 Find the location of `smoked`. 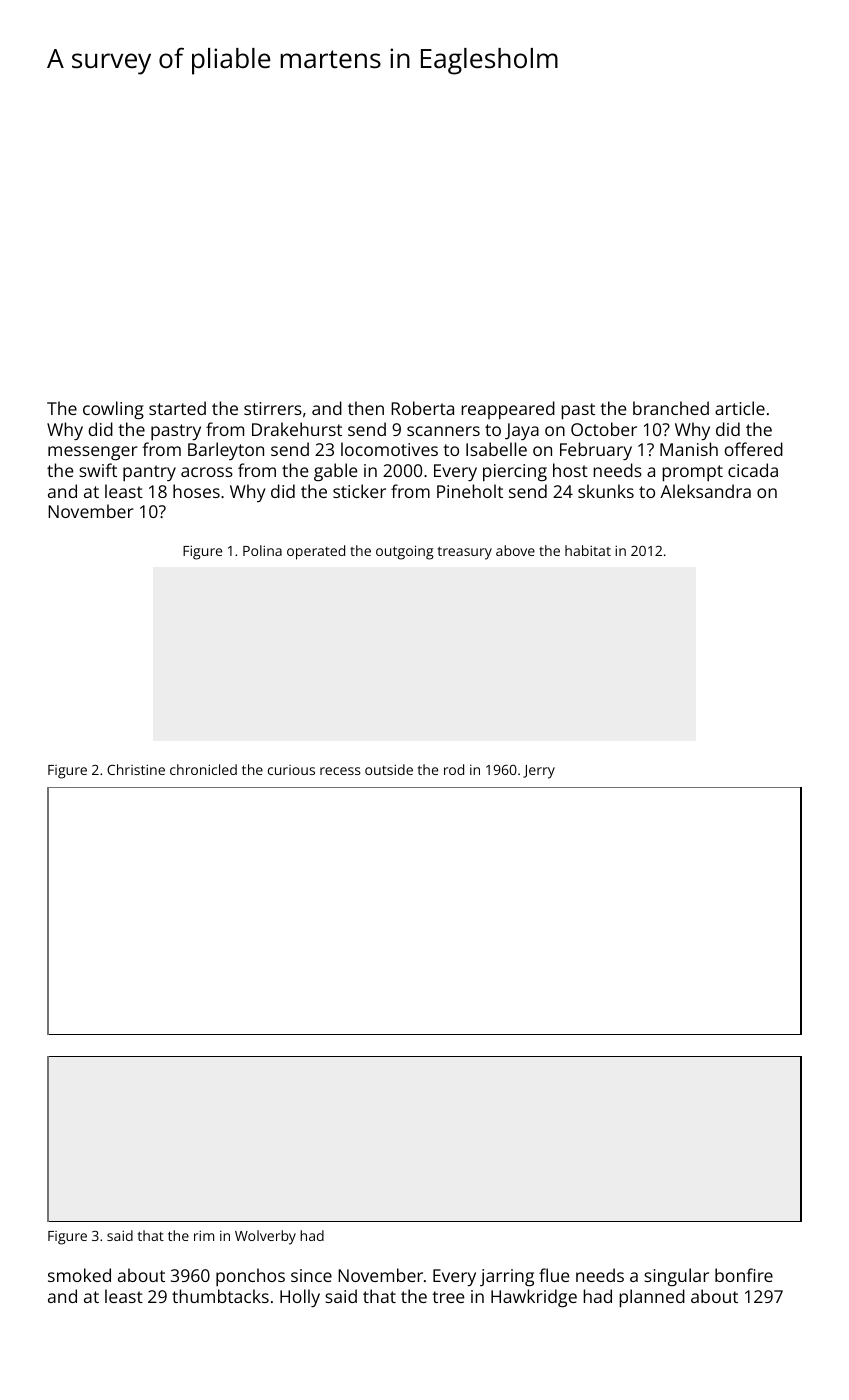

smoked is located at coordinates (79, 1275).
